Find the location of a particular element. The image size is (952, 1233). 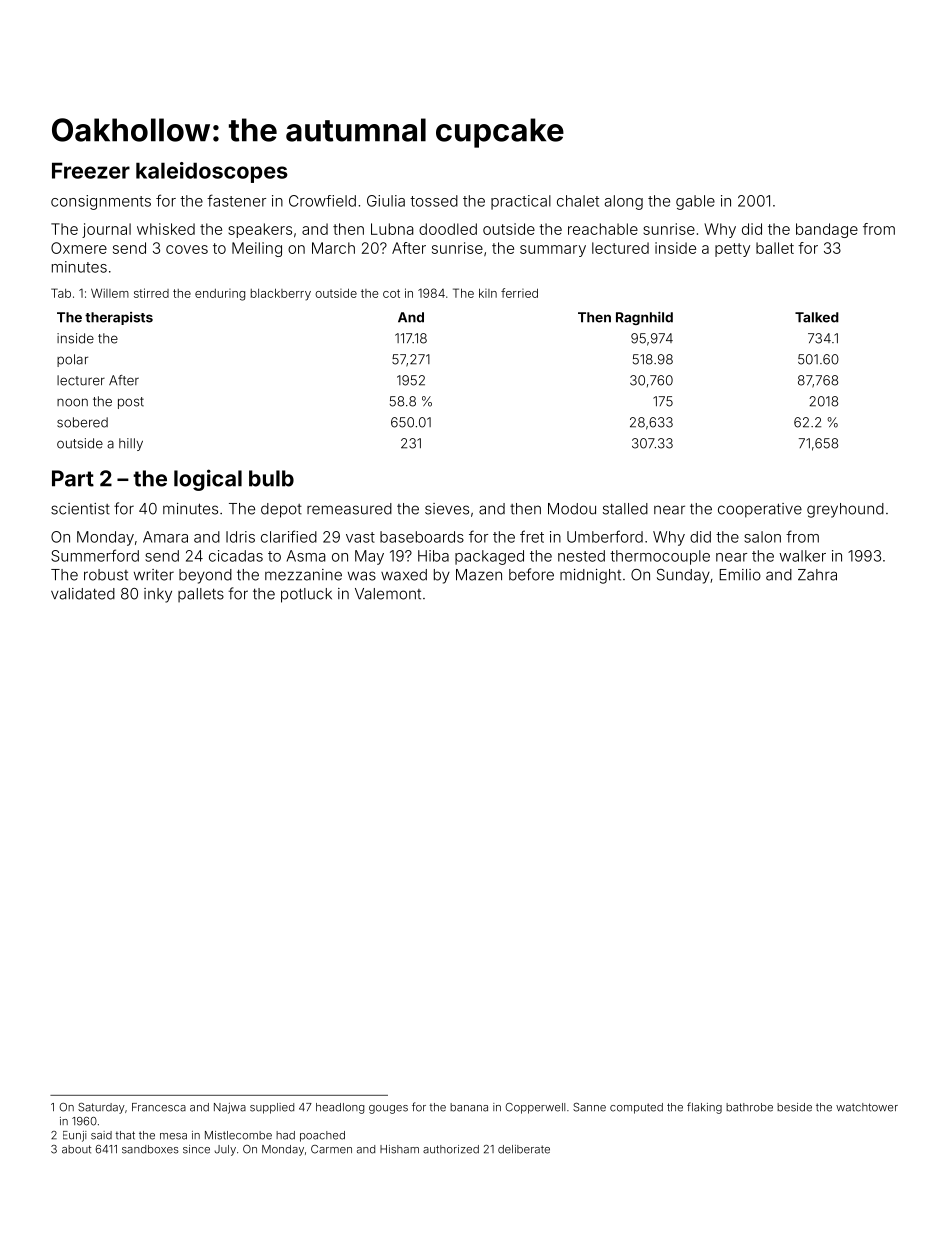

kiln is located at coordinates (488, 293).
